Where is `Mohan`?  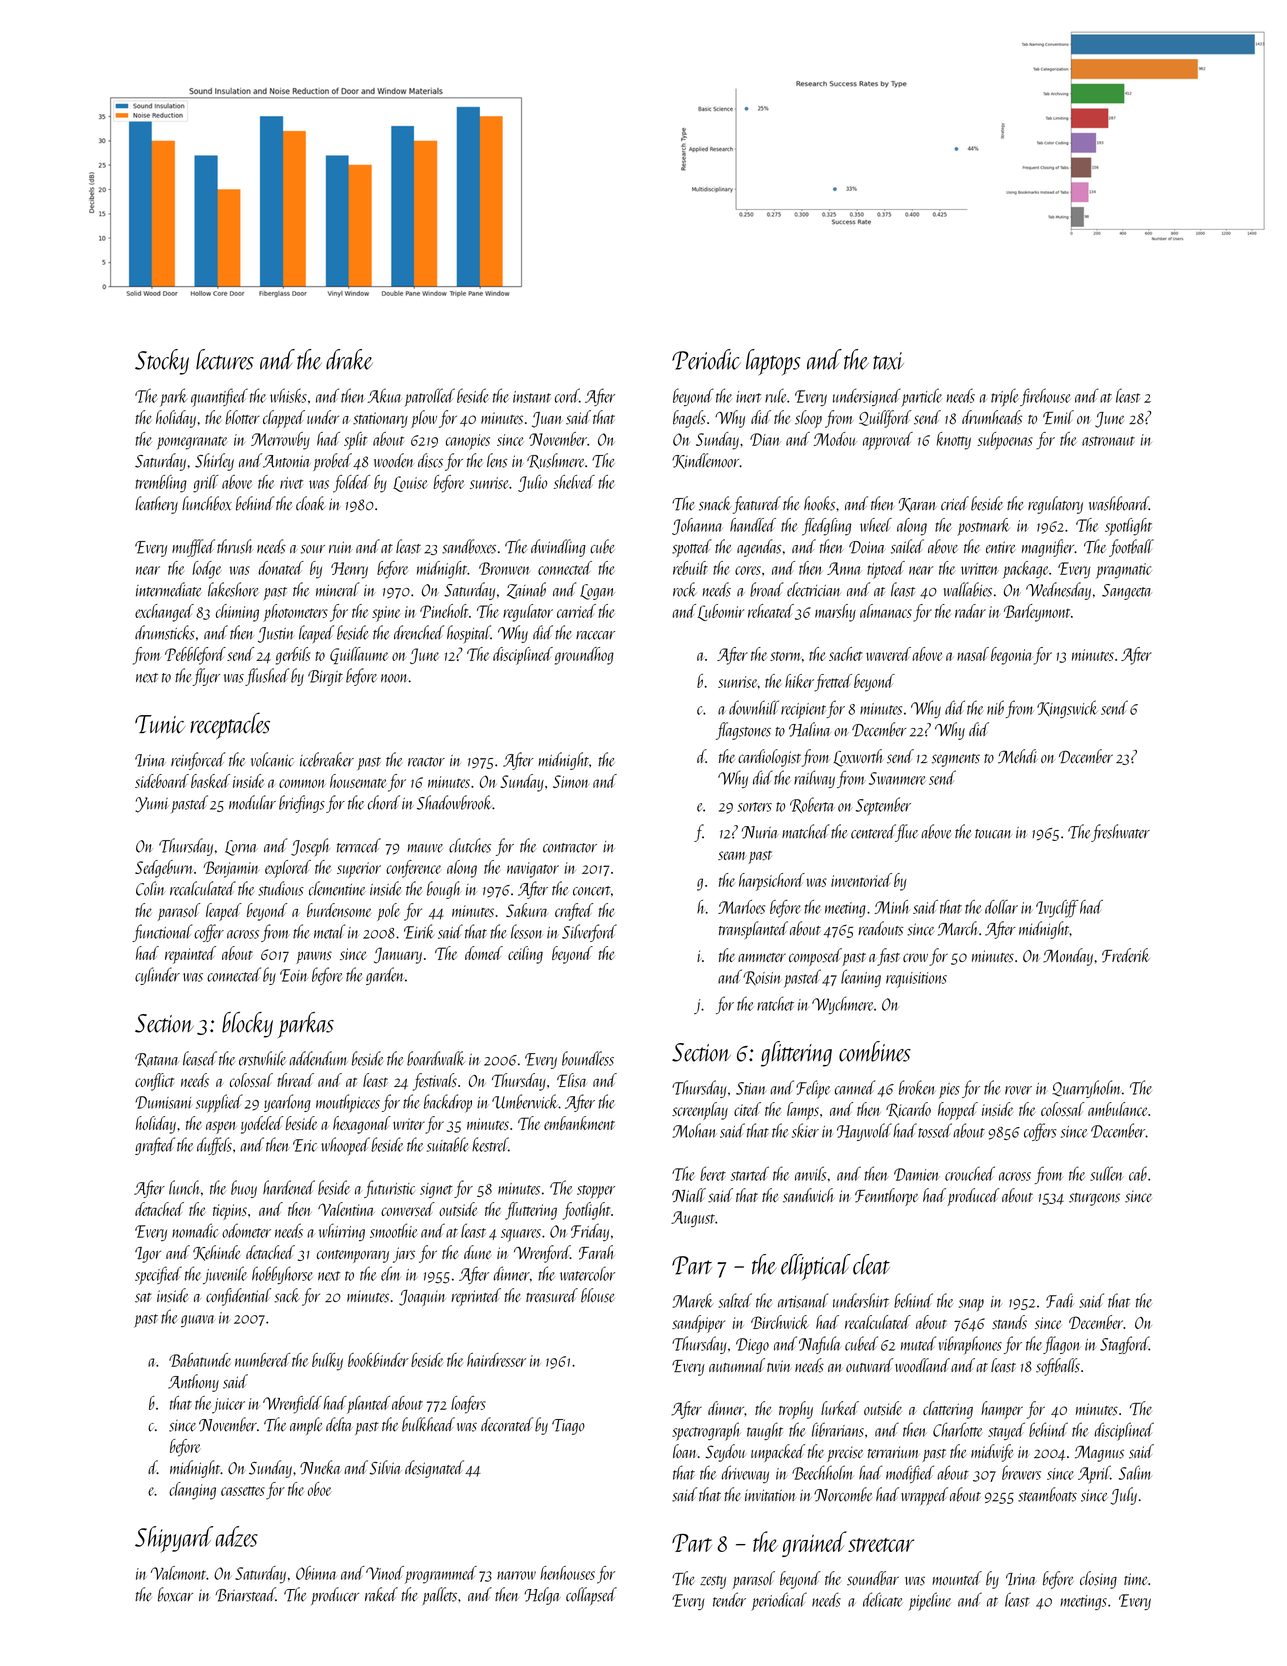
Mohan is located at coordinates (694, 1130).
